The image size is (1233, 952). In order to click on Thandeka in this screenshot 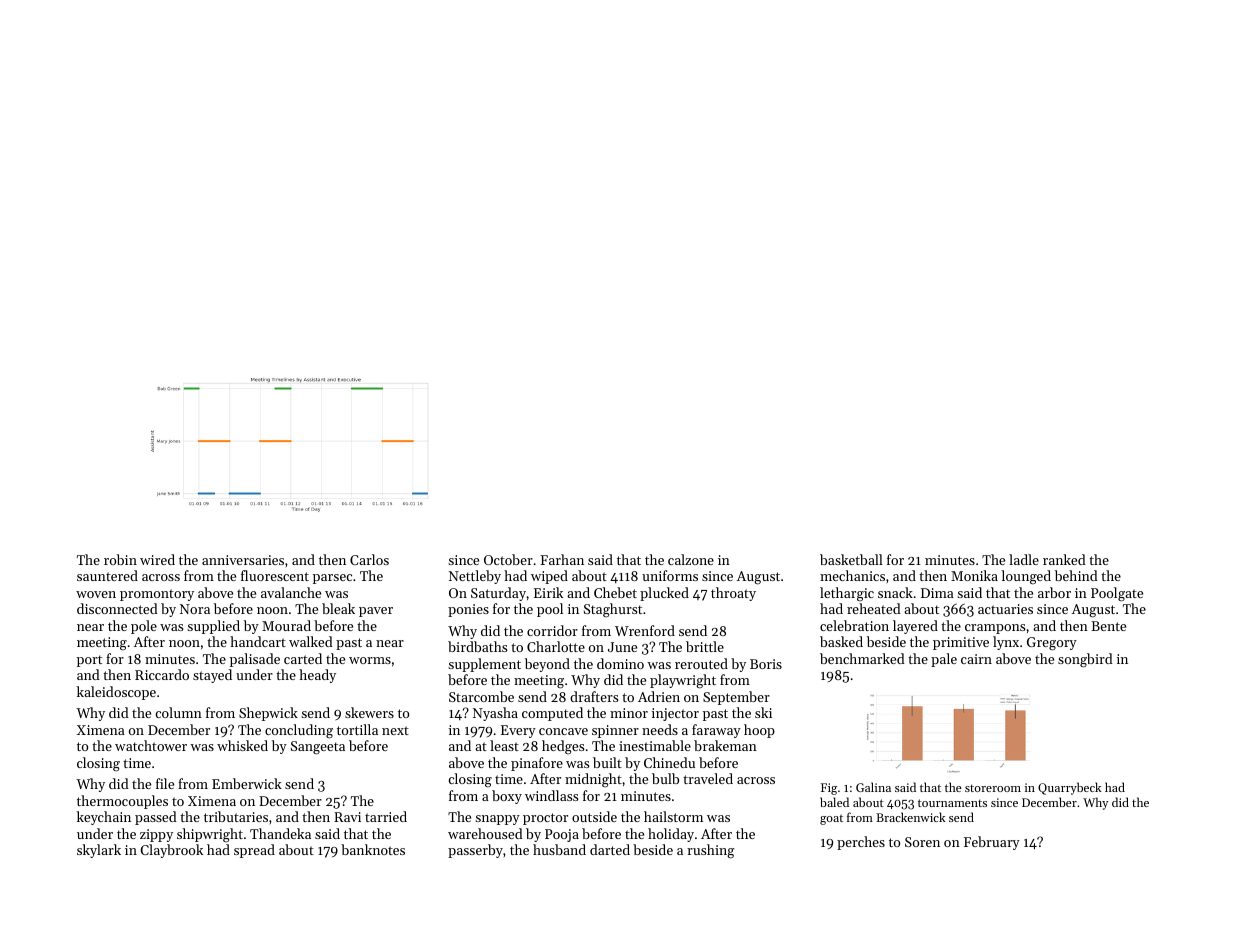, I will do `click(280, 833)`.
